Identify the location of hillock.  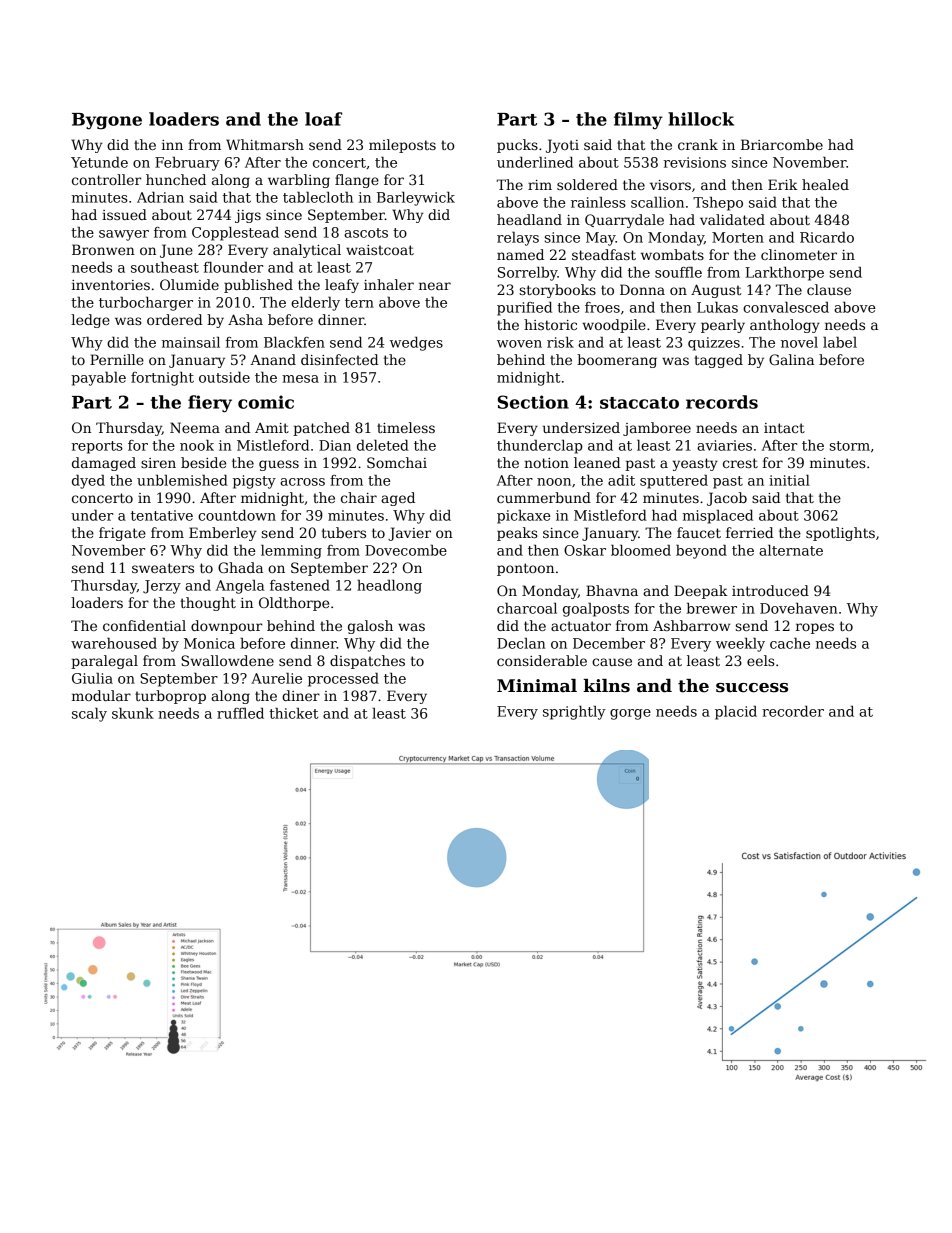
(701, 119).
